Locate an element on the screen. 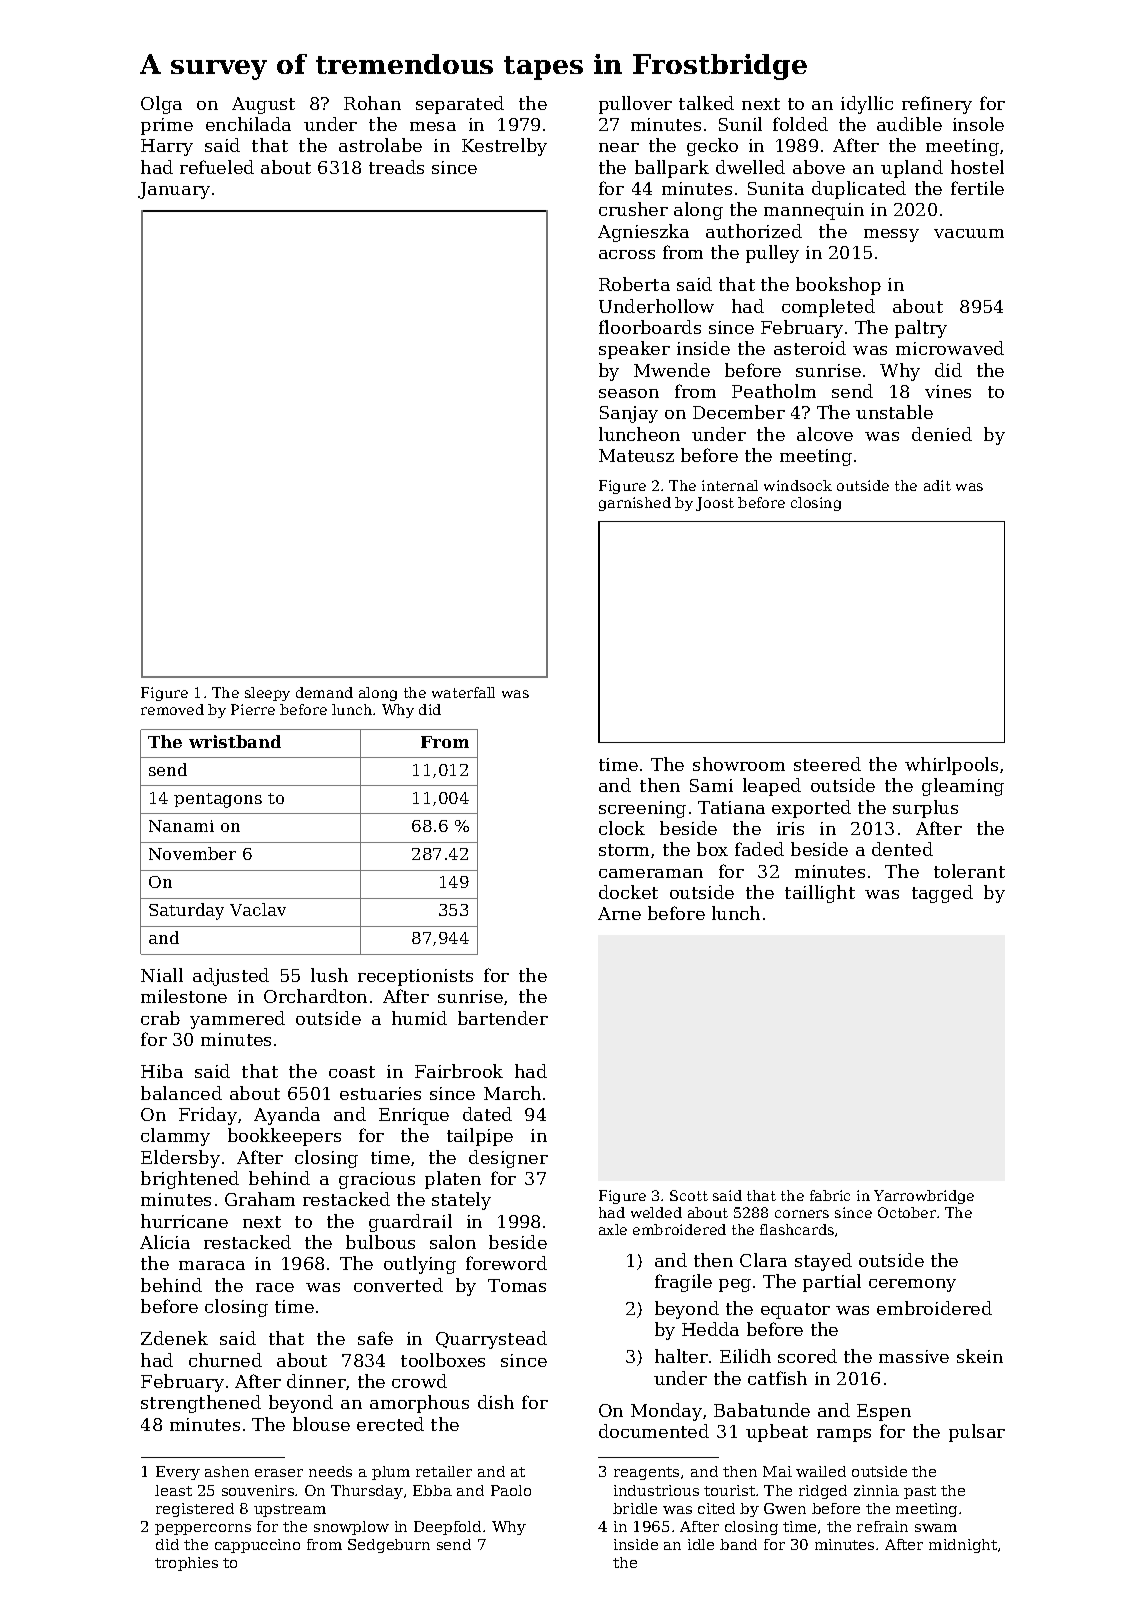 The width and height of the screenshot is (1146, 1620). separated is located at coordinates (460, 105).
